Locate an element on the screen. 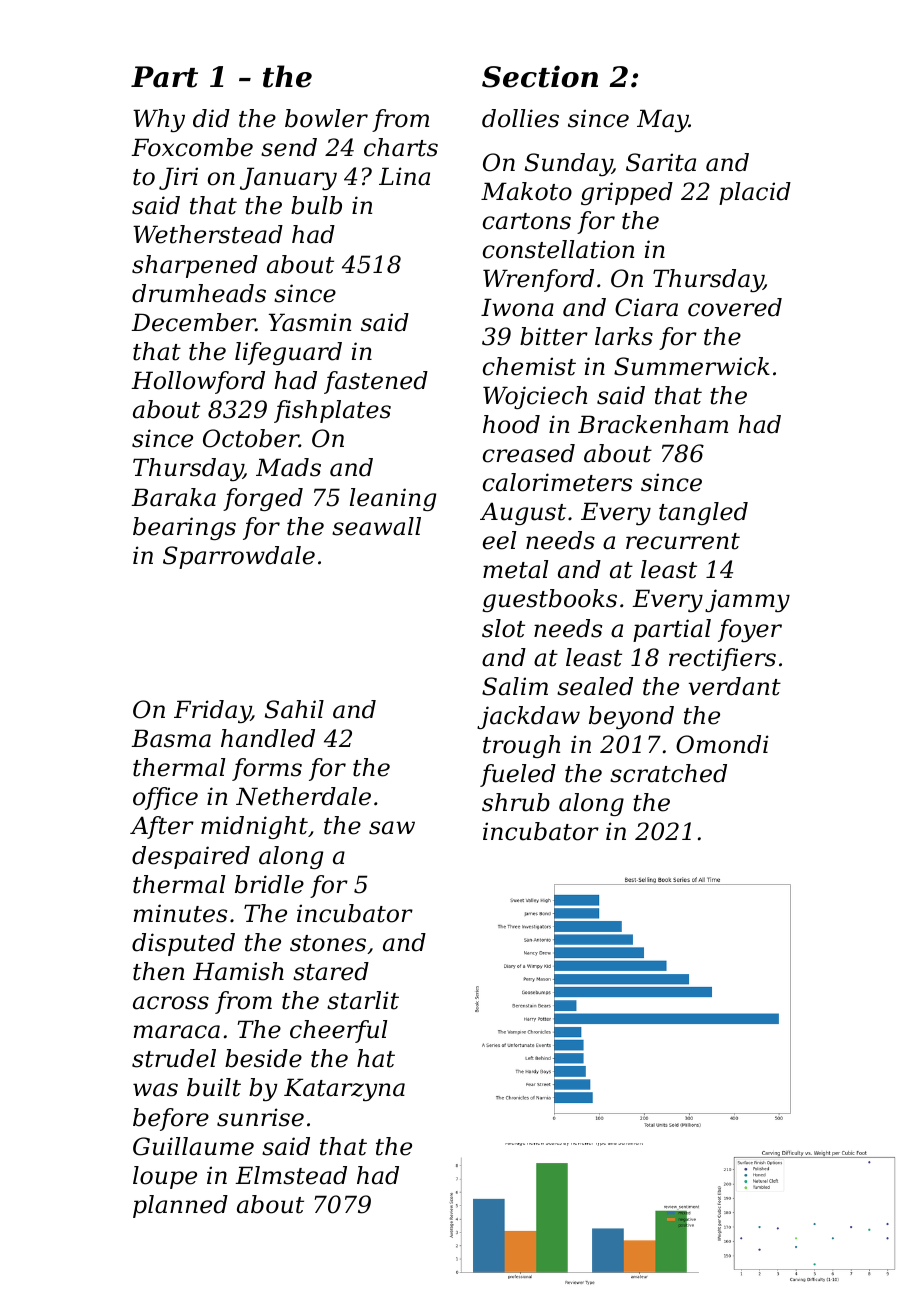 The width and height of the screenshot is (924, 1311). sealed is located at coordinates (595, 686).
